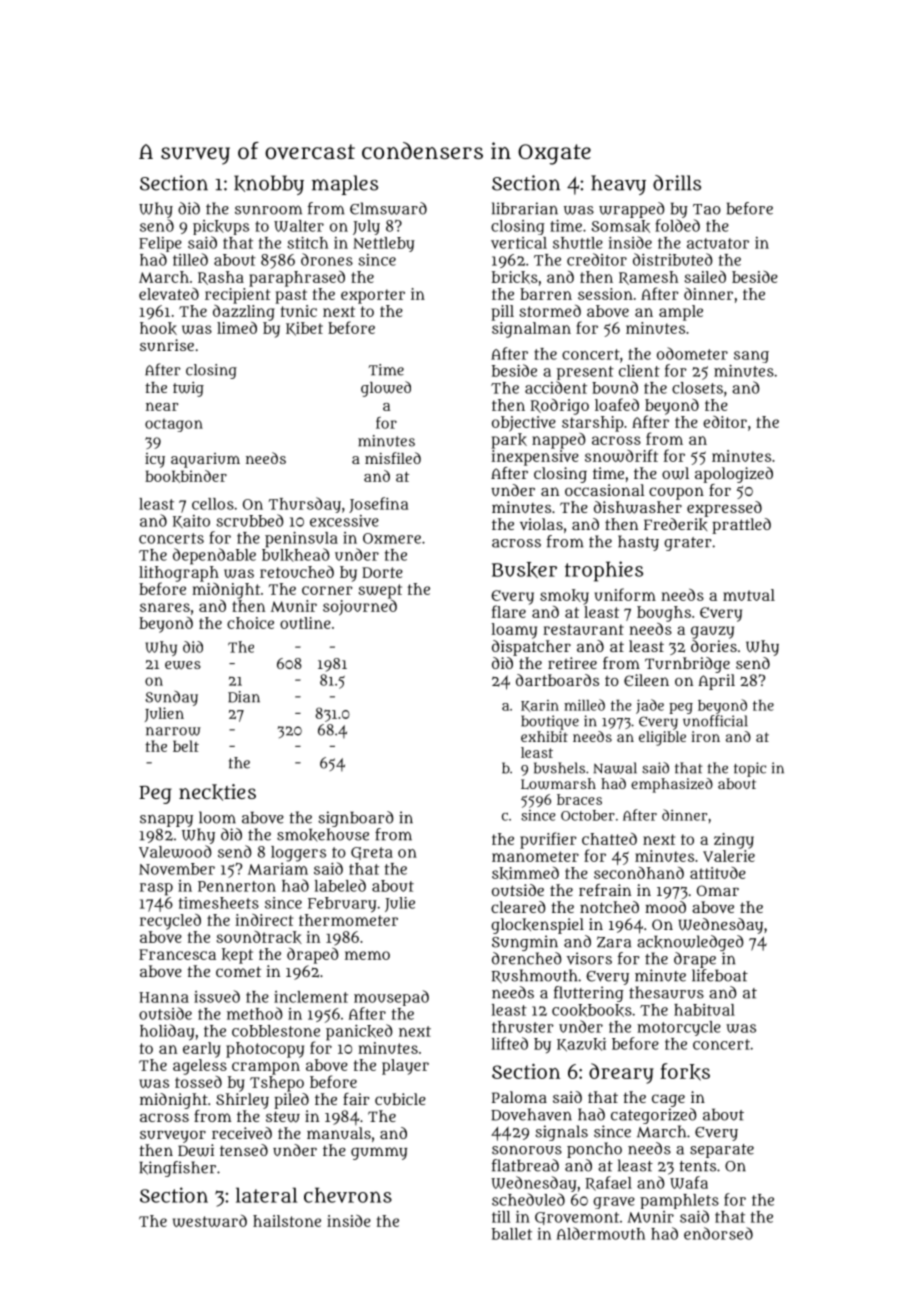  Describe the element at coordinates (188, 389) in the screenshot. I see `twig` at that location.
